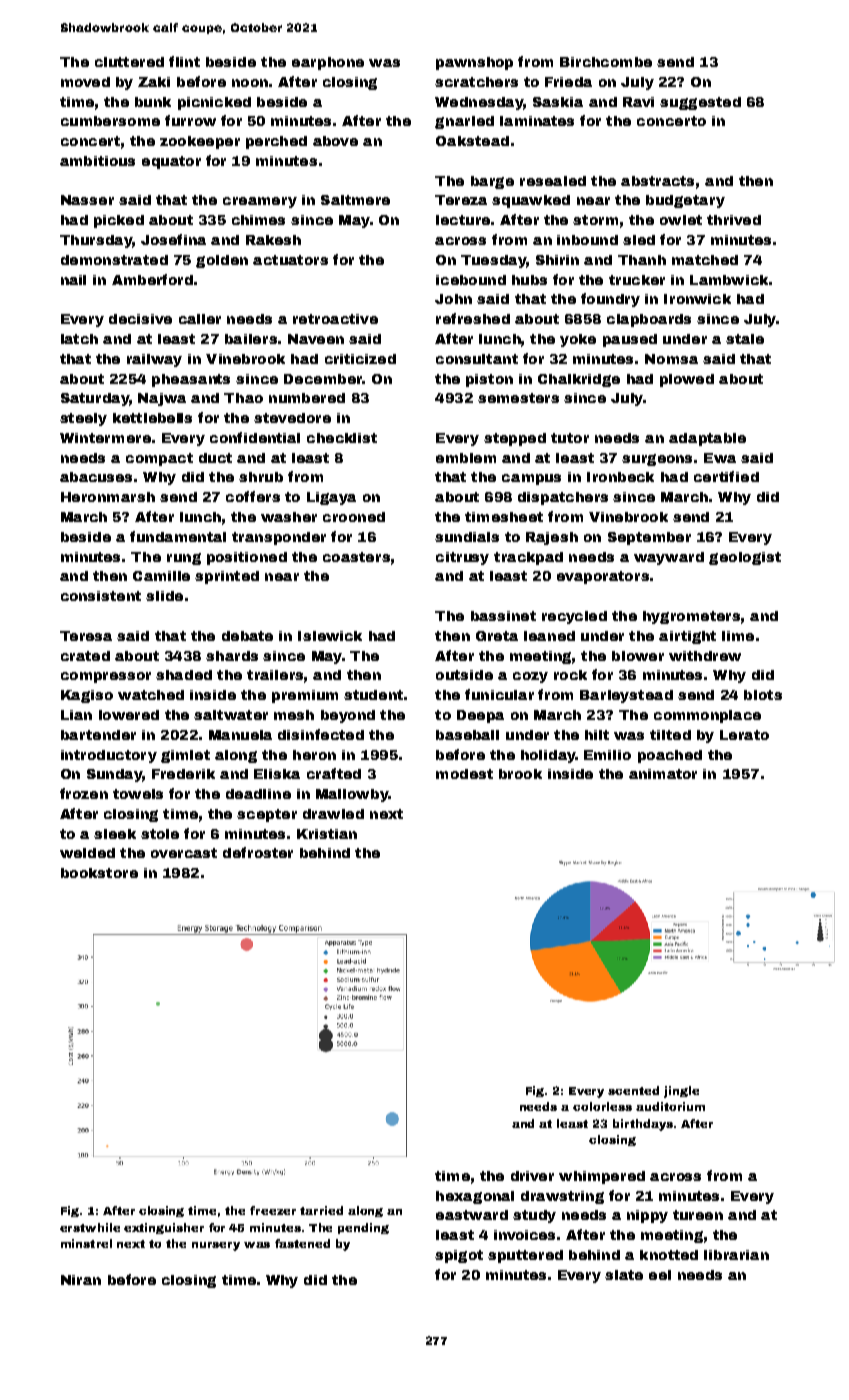 The width and height of the screenshot is (849, 1400). Describe the element at coordinates (231, 715) in the screenshot. I see `saltwater` at that location.
